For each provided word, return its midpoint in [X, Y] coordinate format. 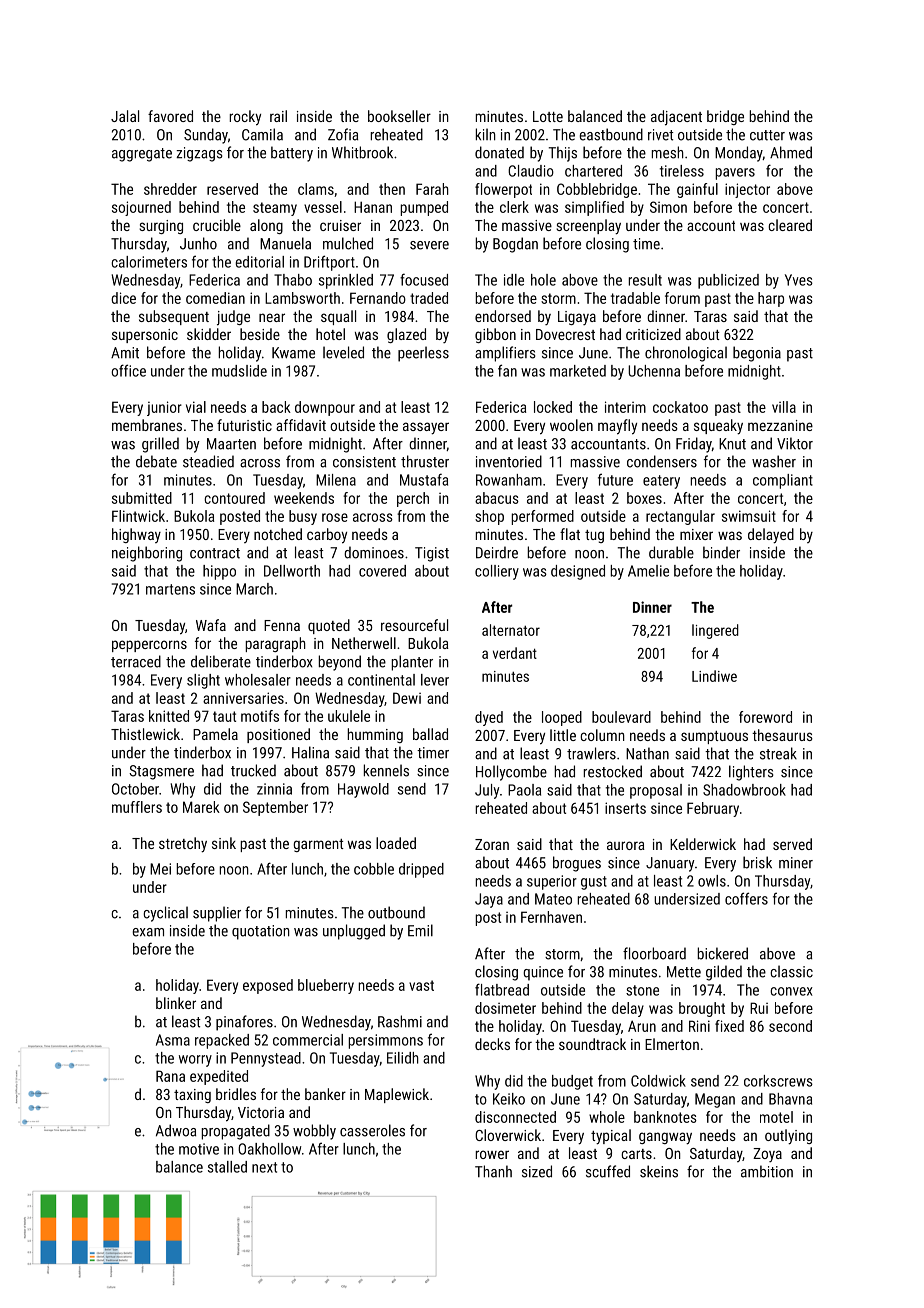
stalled [227, 1167]
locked [553, 407]
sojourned [141, 208]
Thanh [493, 1171]
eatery [661, 482]
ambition [767, 1171]
